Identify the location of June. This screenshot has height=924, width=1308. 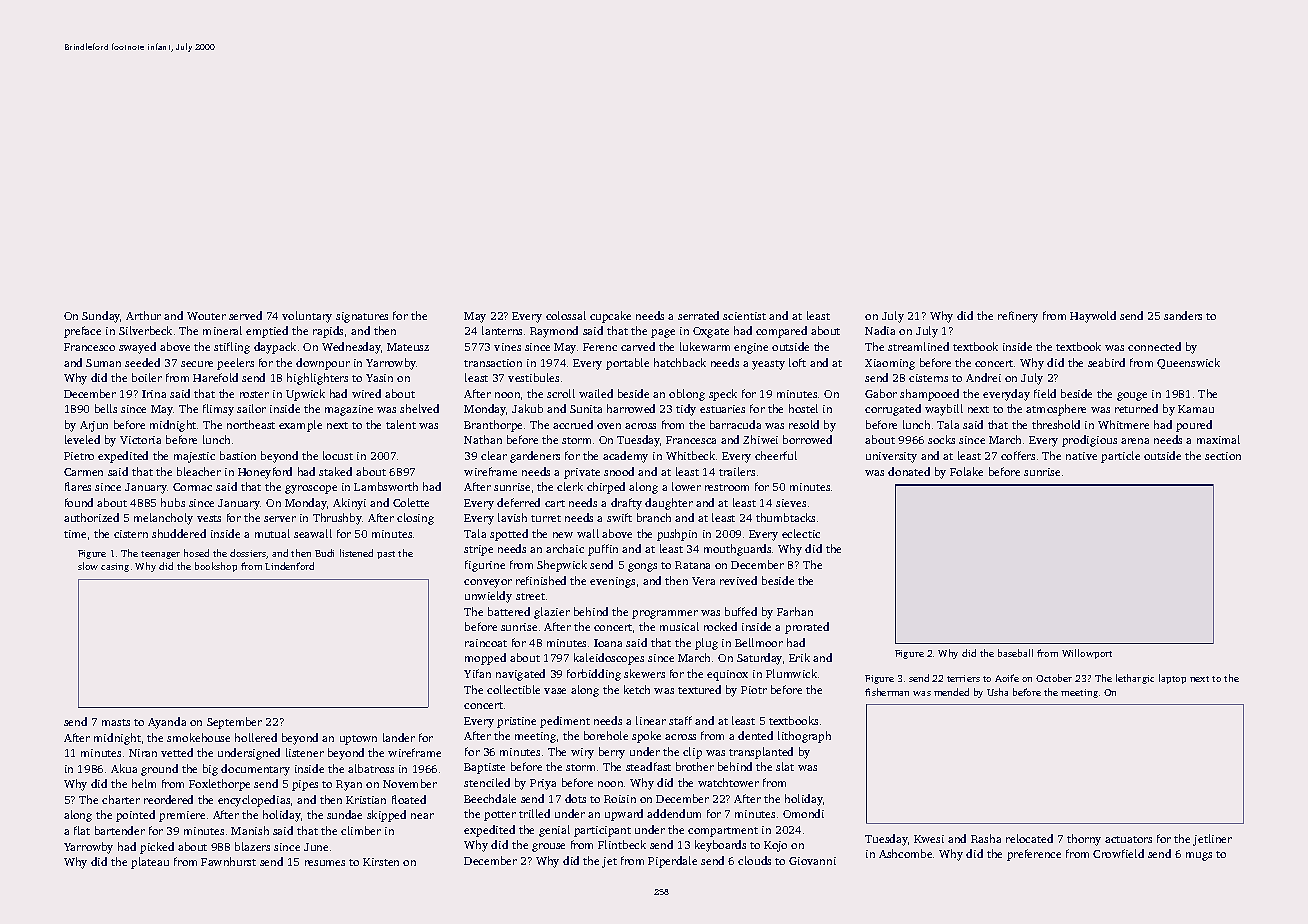
(316, 847).
